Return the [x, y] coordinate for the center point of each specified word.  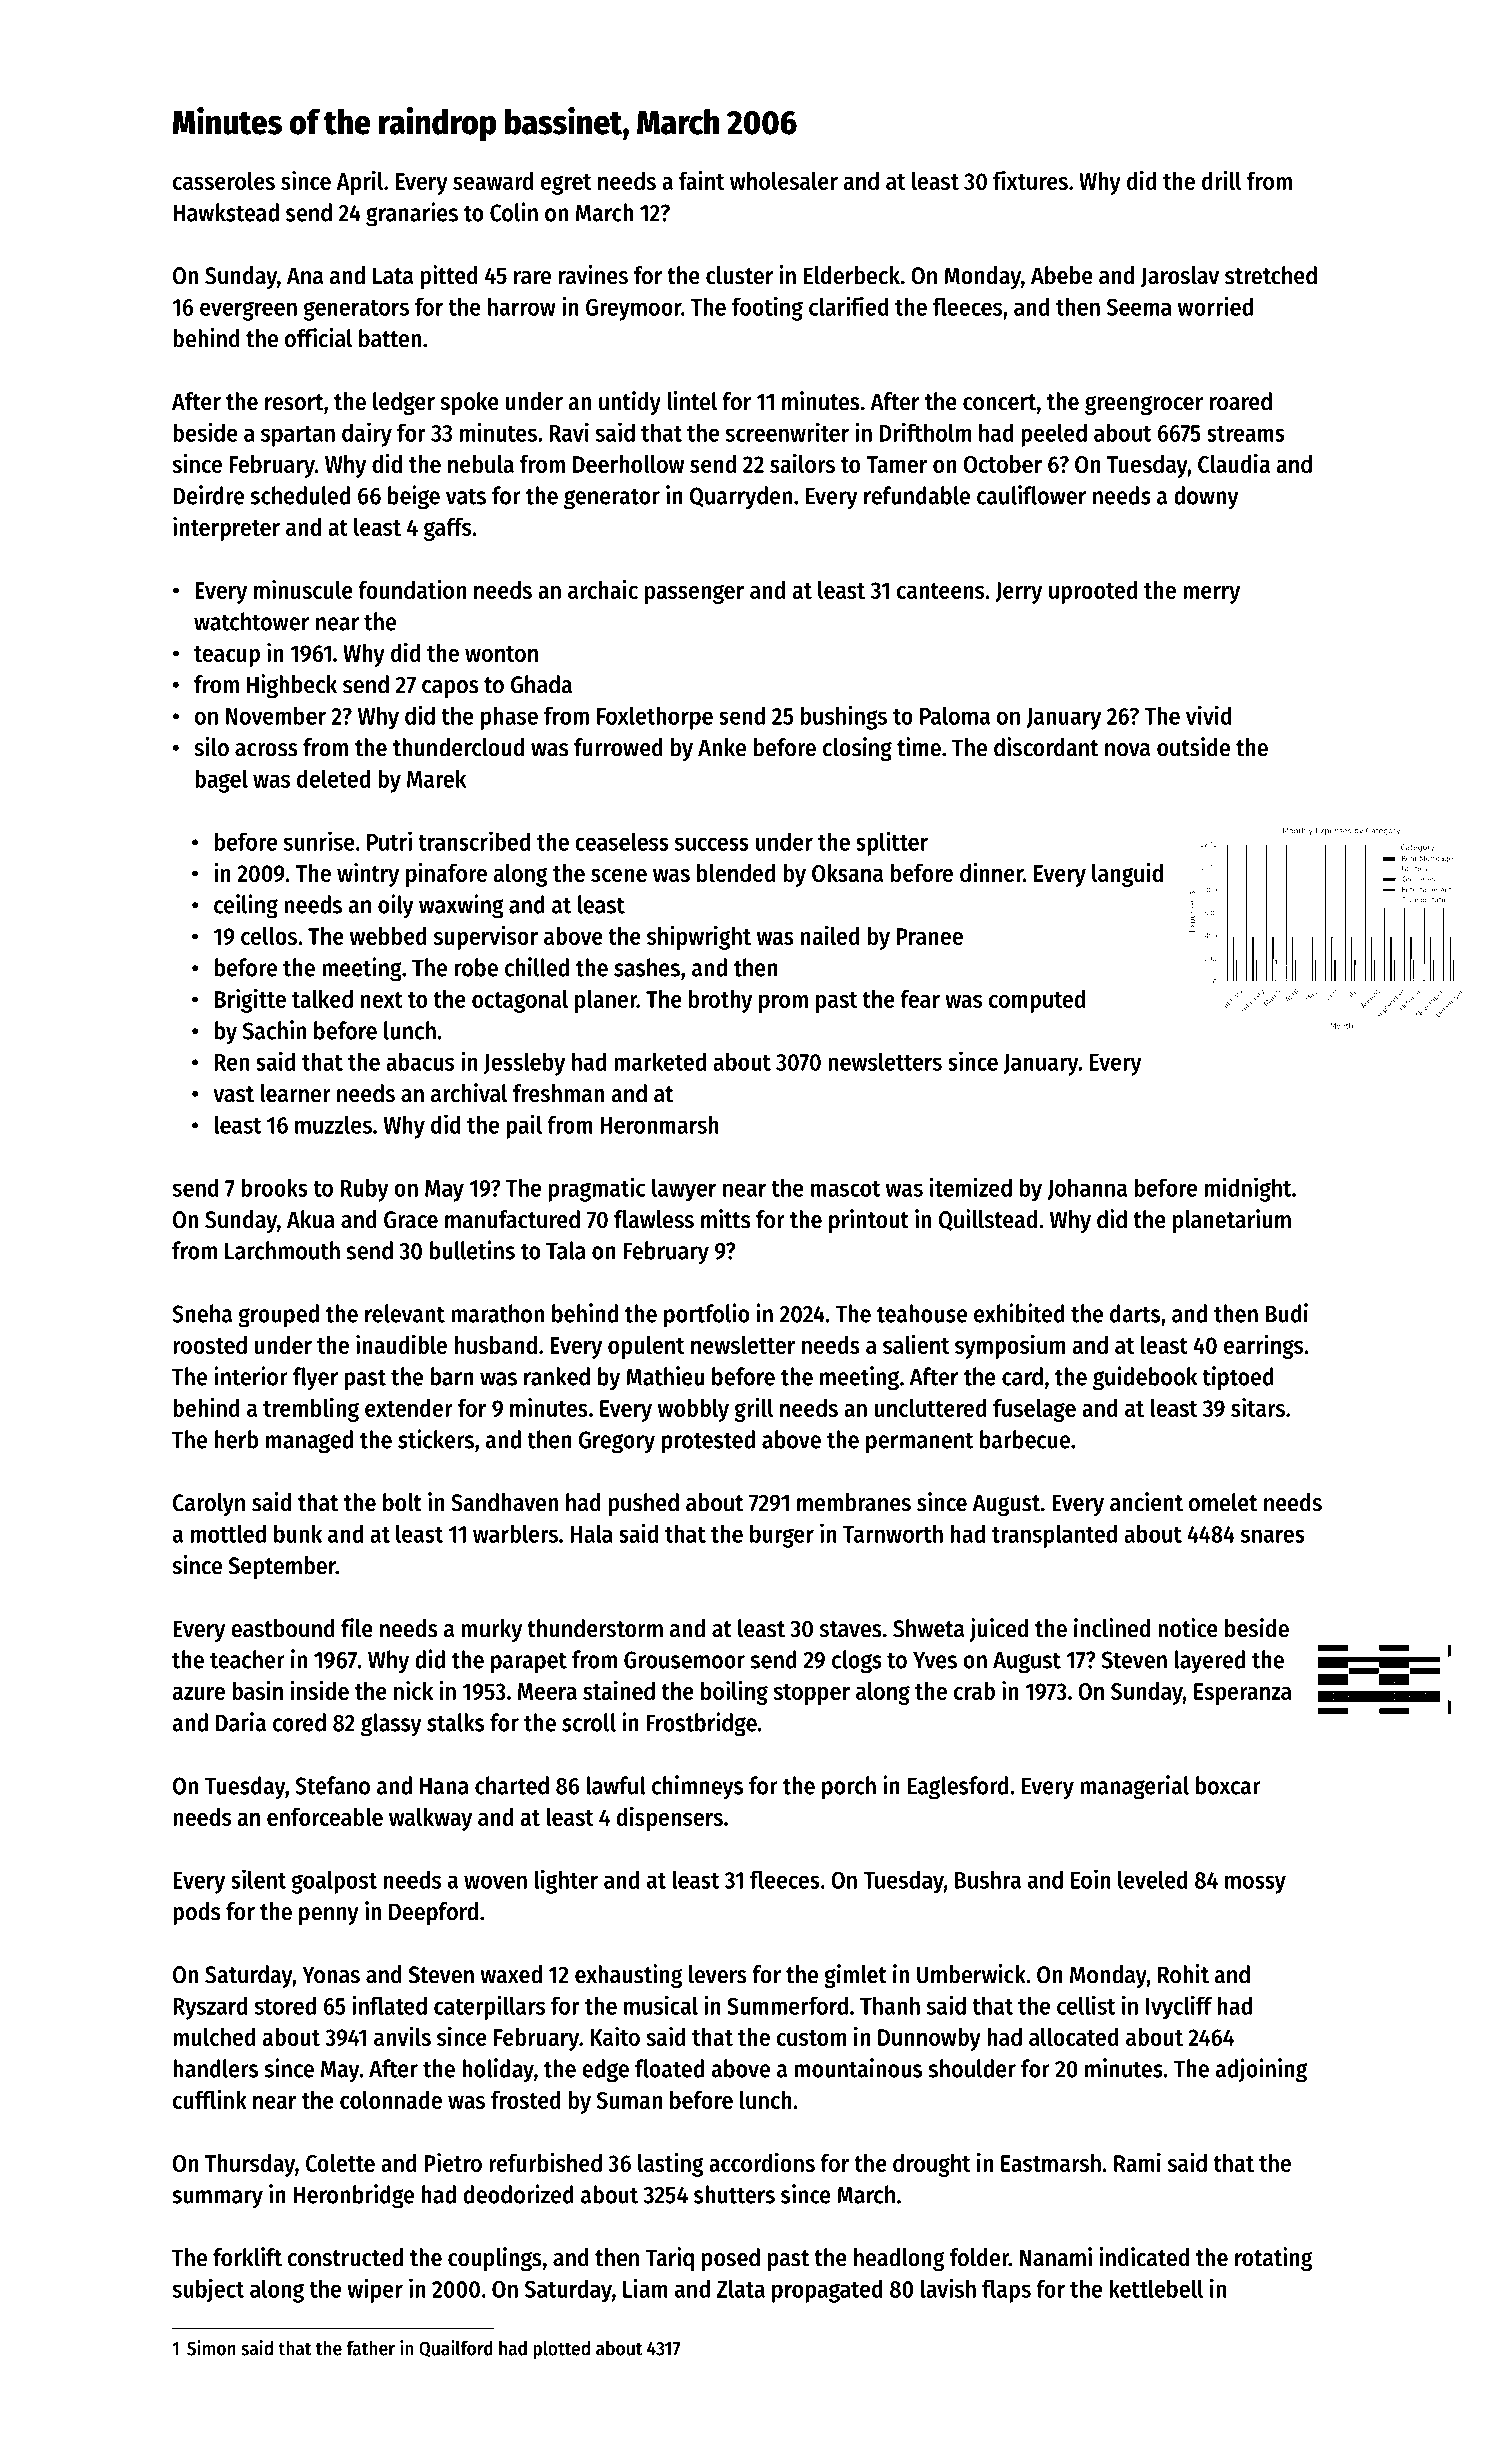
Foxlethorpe [655, 718]
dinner [991, 872]
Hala [592, 1533]
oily [396, 906]
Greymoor [633, 309]
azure [199, 1693]
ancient [1146, 1502]
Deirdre [208, 495]
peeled [1054, 435]
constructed [345, 2257]
